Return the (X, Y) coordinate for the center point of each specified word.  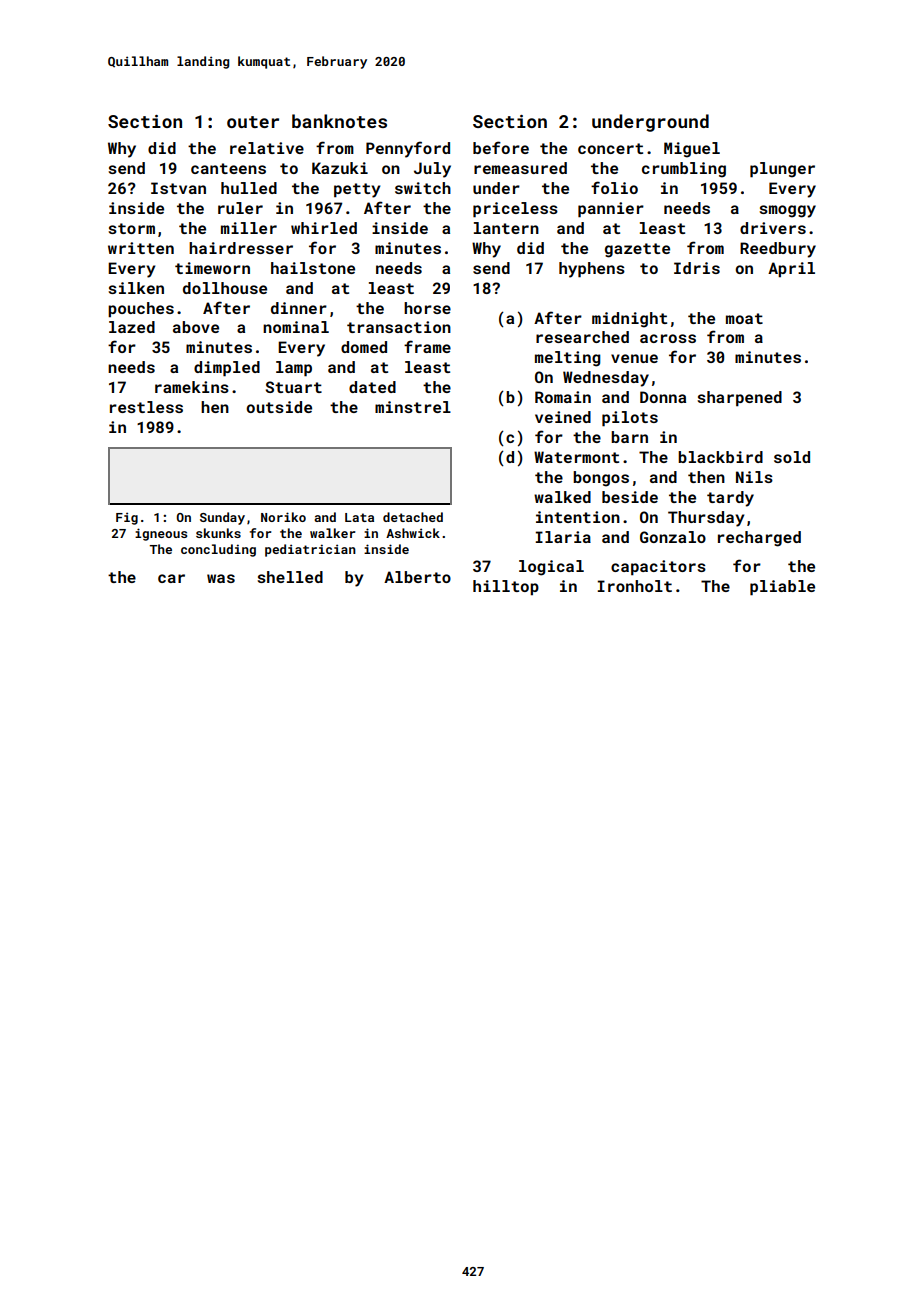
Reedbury (778, 250)
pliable (782, 588)
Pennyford (408, 149)
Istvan (178, 188)
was (221, 578)
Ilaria (563, 537)
